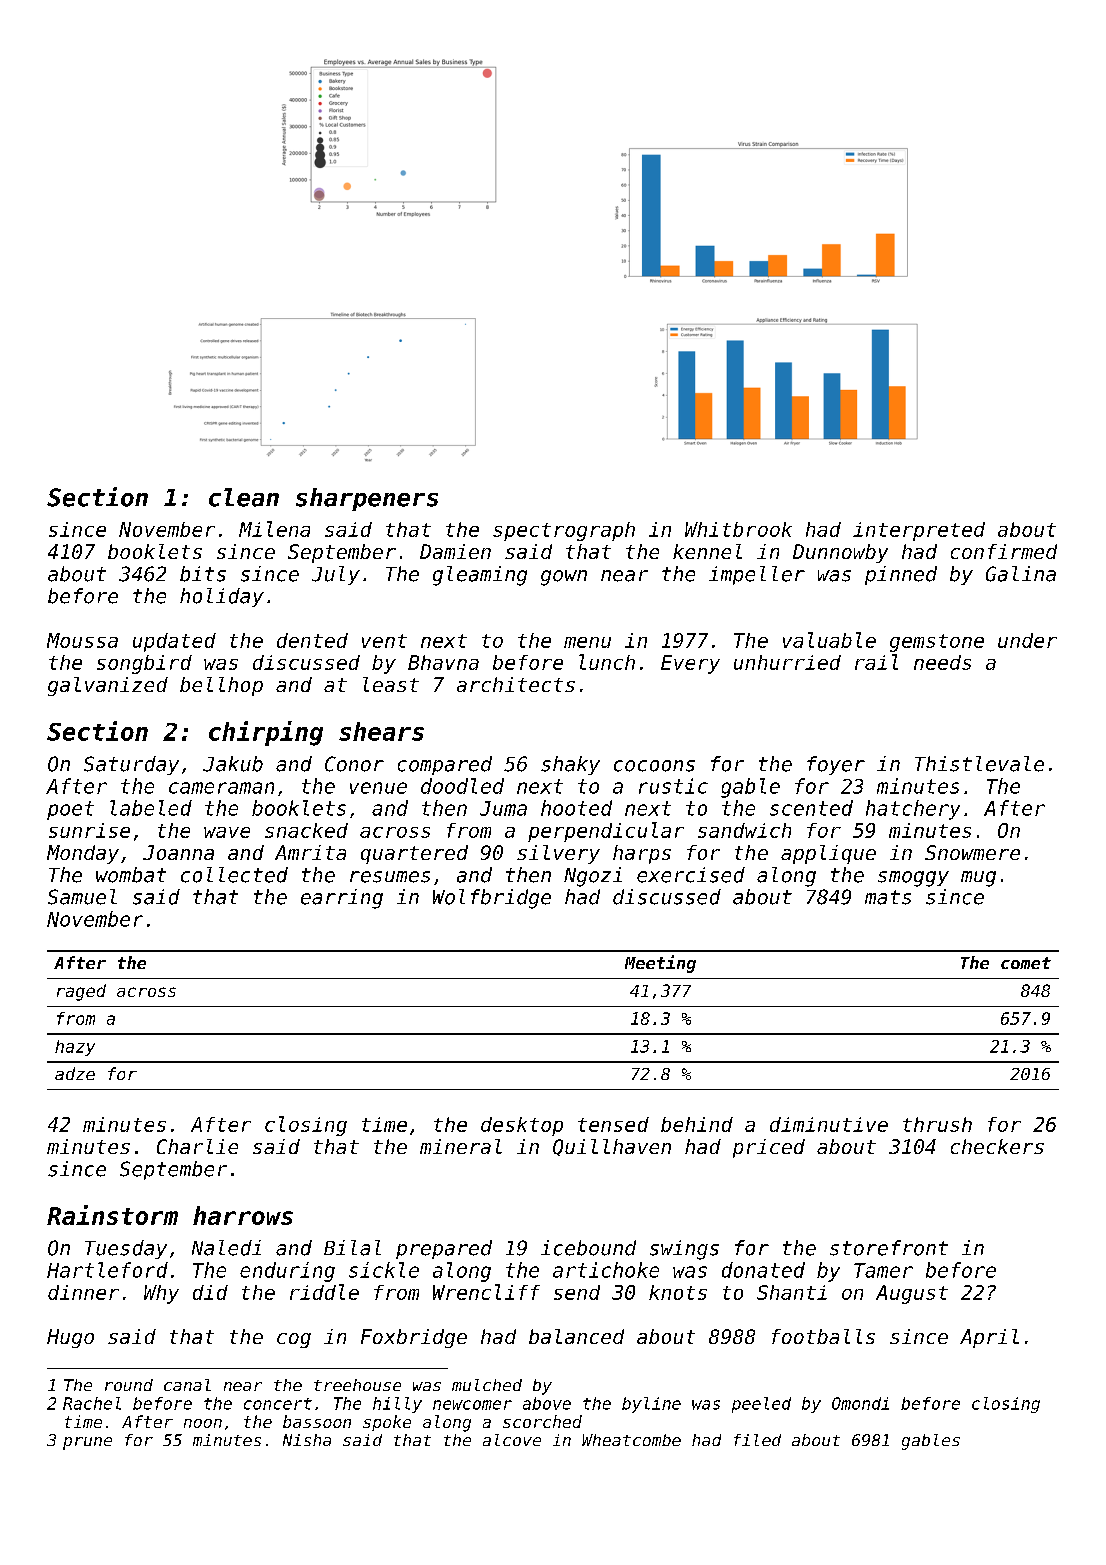 The width and height of the image is (1106, 1565). What do you see at coordinates (75, 1048) in the image?
I see `hazy` at bounding box center [75, 1048].
